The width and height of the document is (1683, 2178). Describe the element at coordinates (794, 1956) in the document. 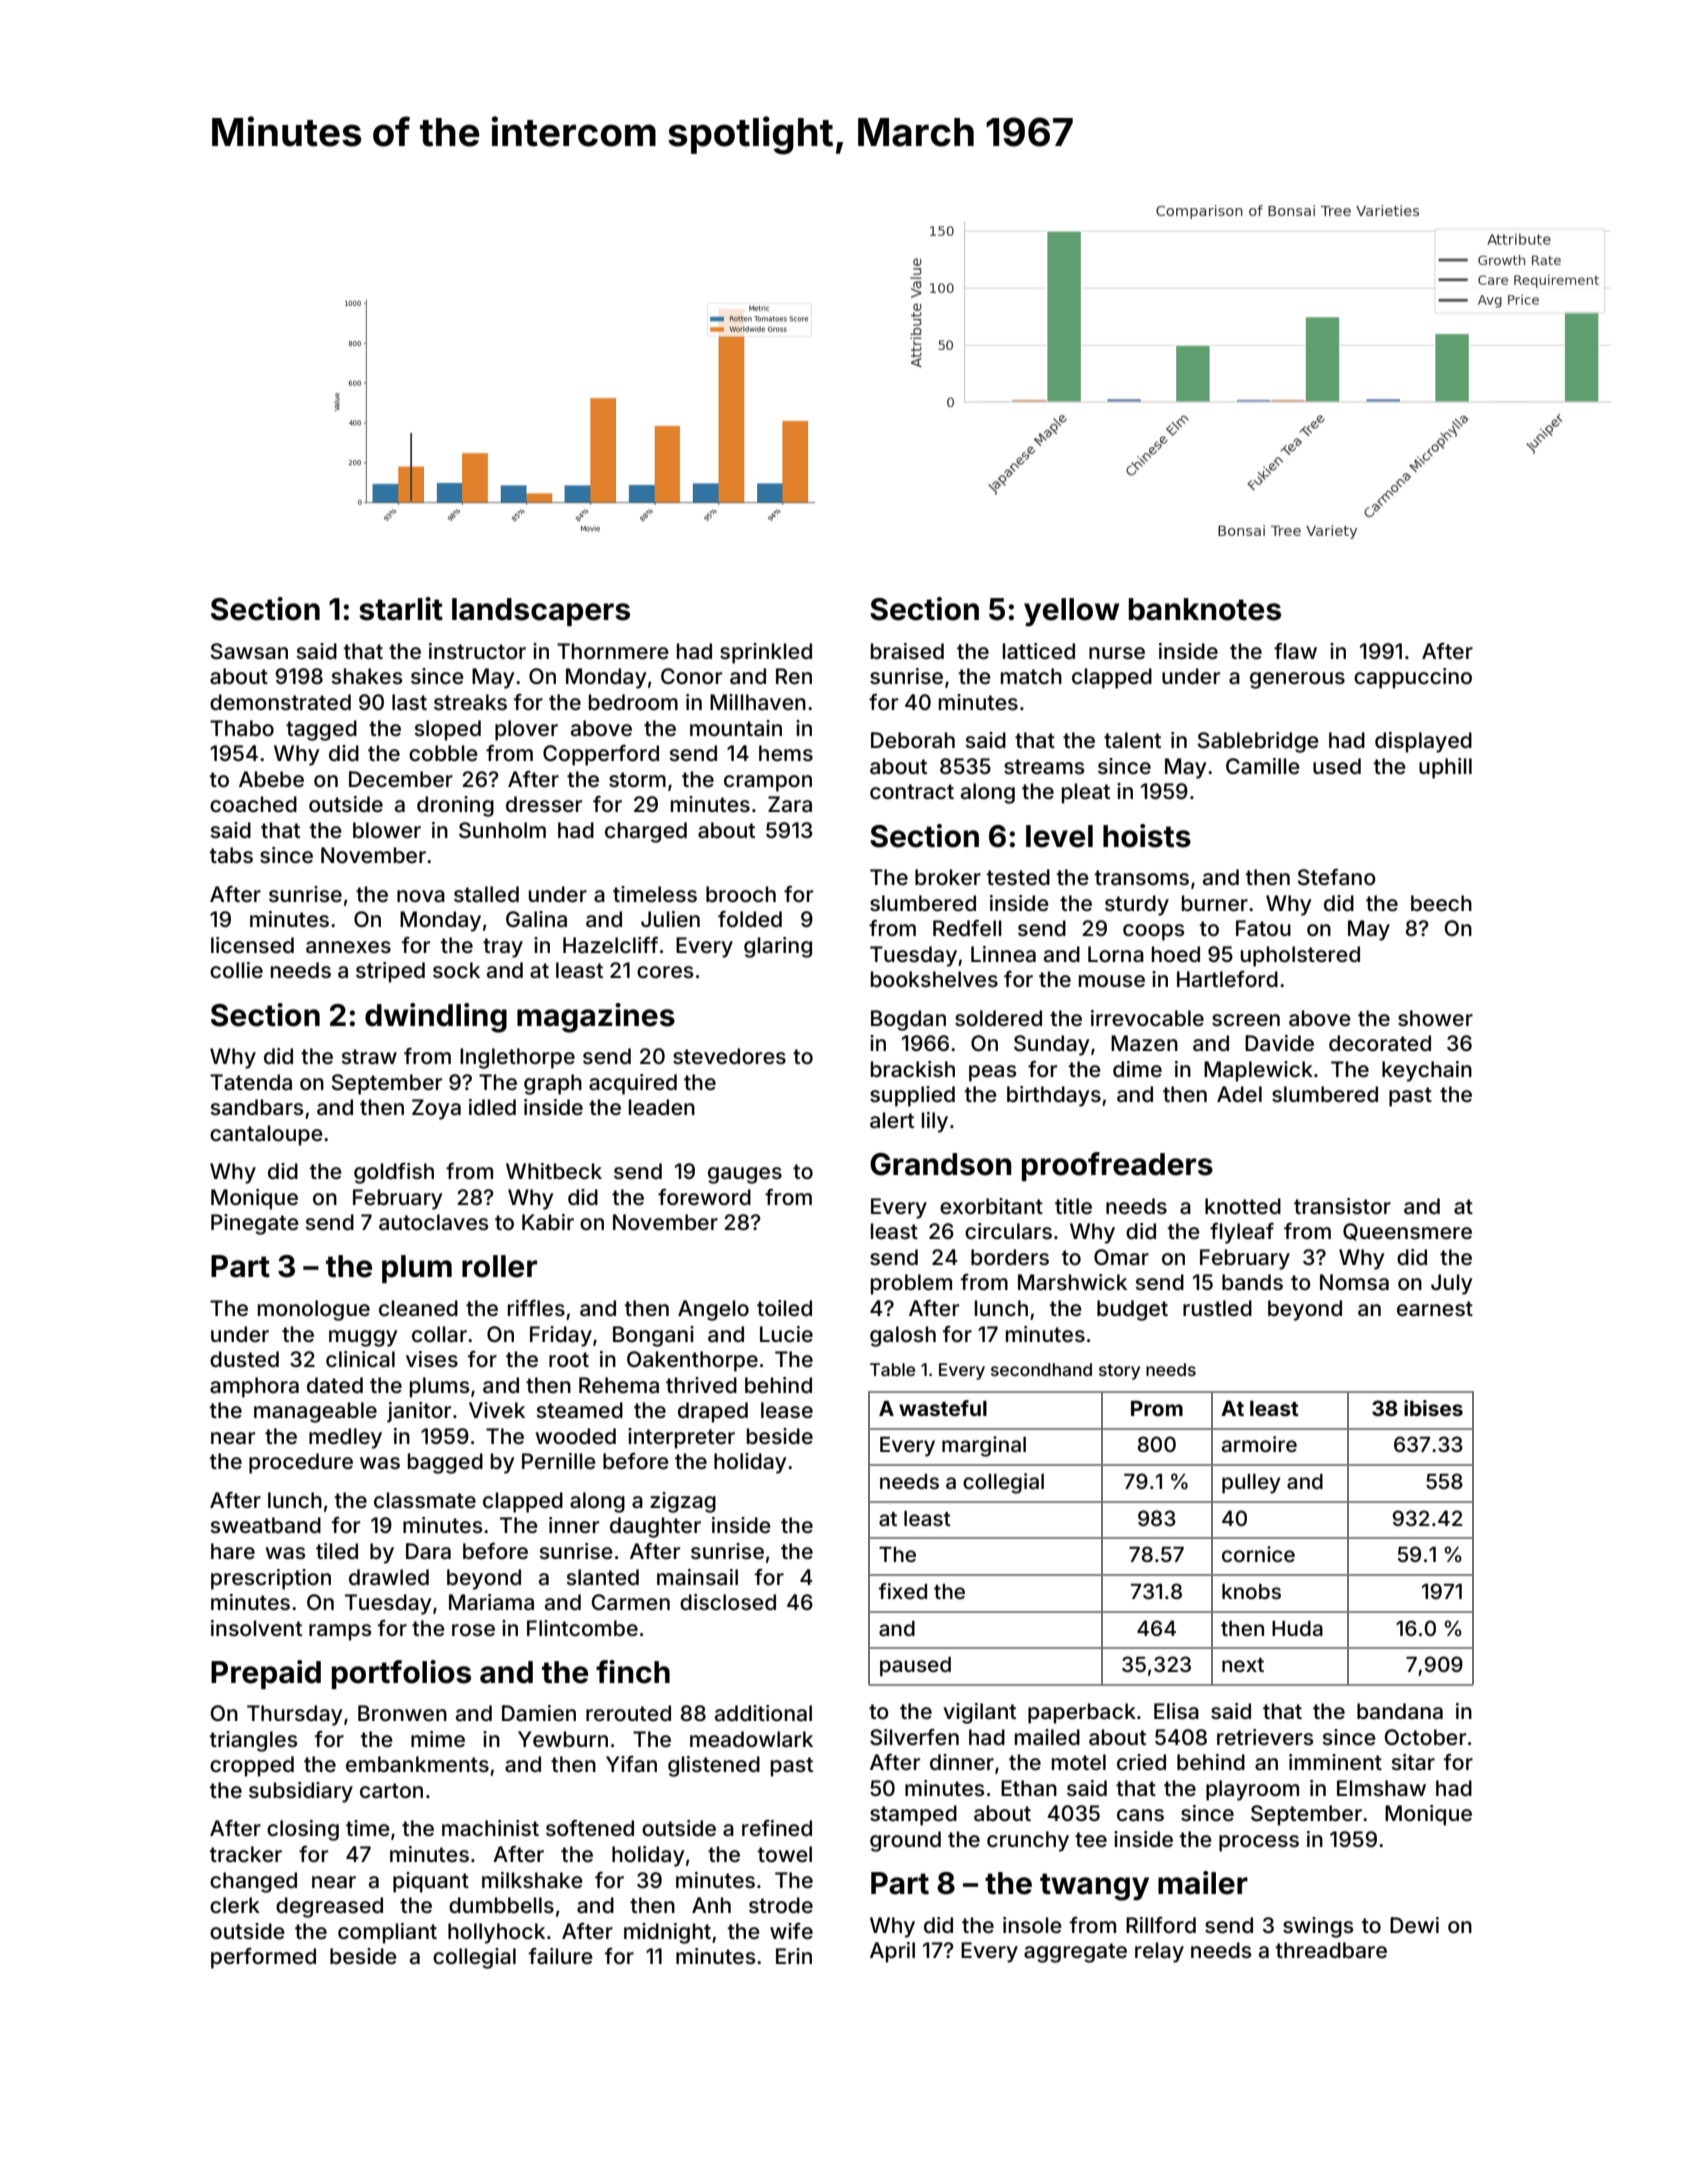

I see `Erin` at that location.
